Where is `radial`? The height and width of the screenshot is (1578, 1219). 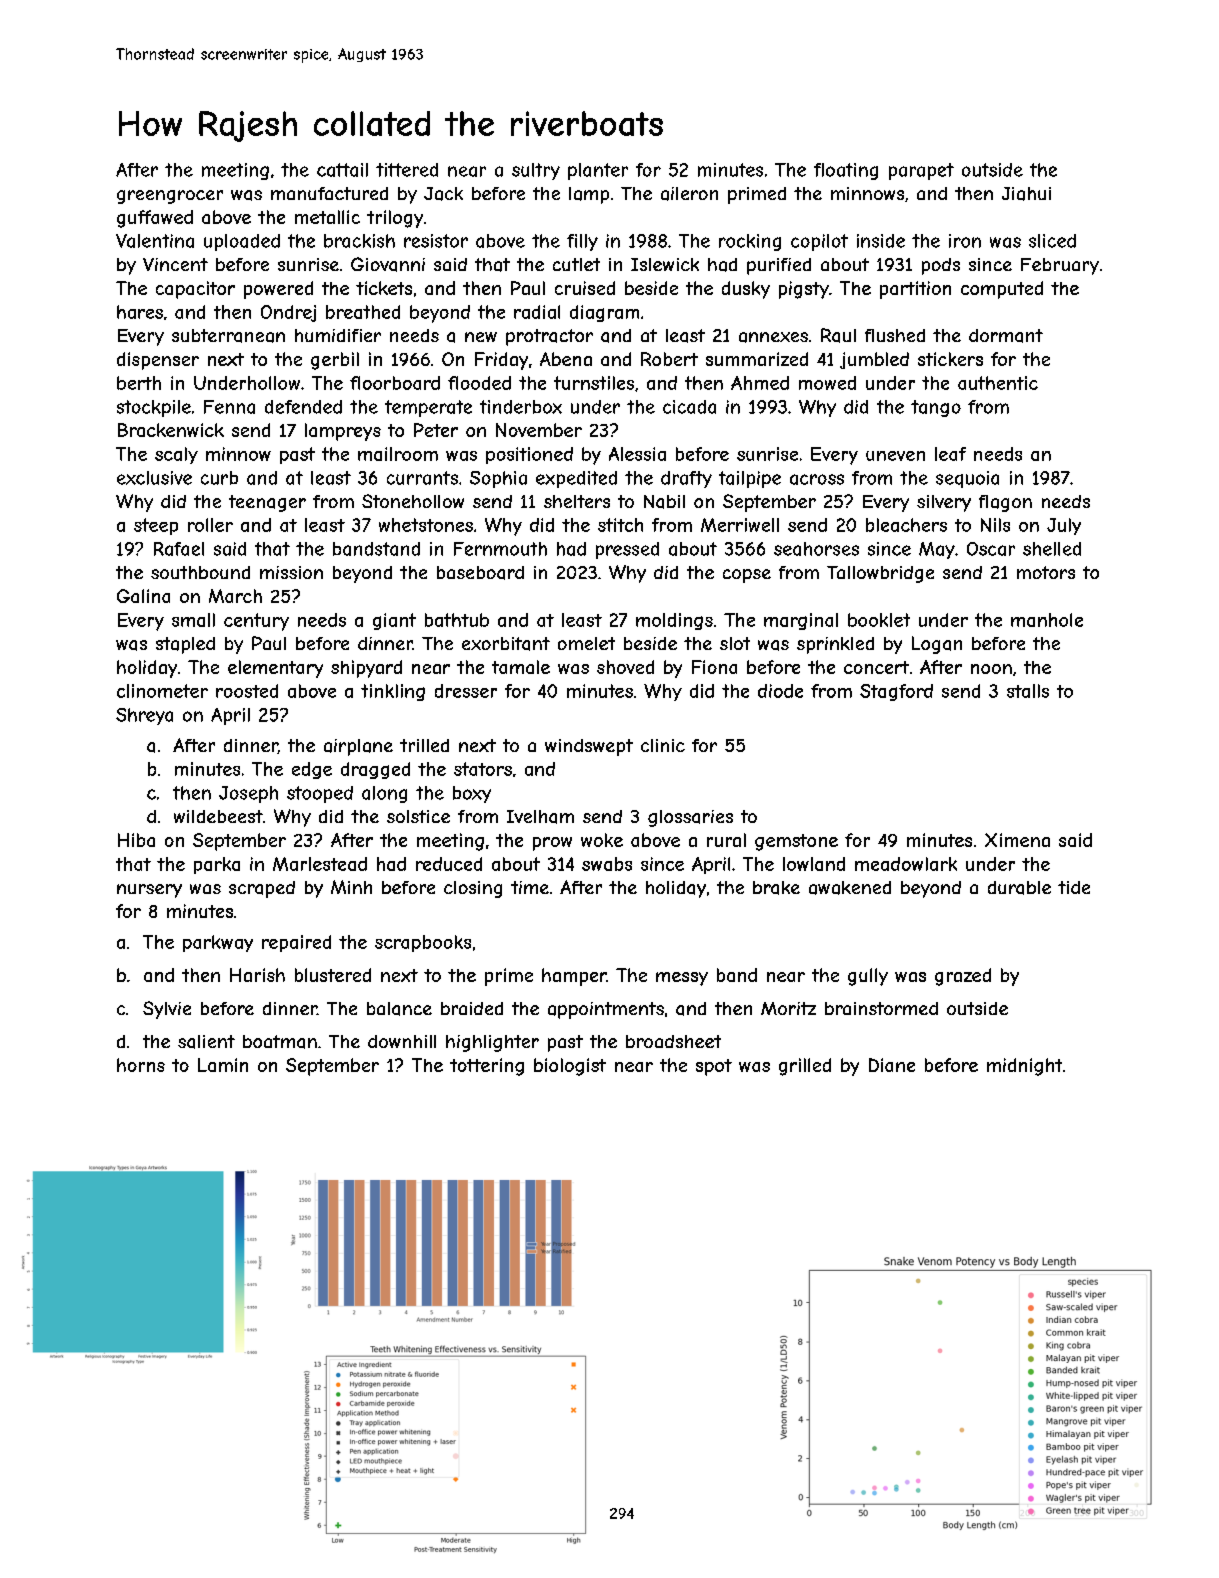
radial is located at coordinates (537, 312).
